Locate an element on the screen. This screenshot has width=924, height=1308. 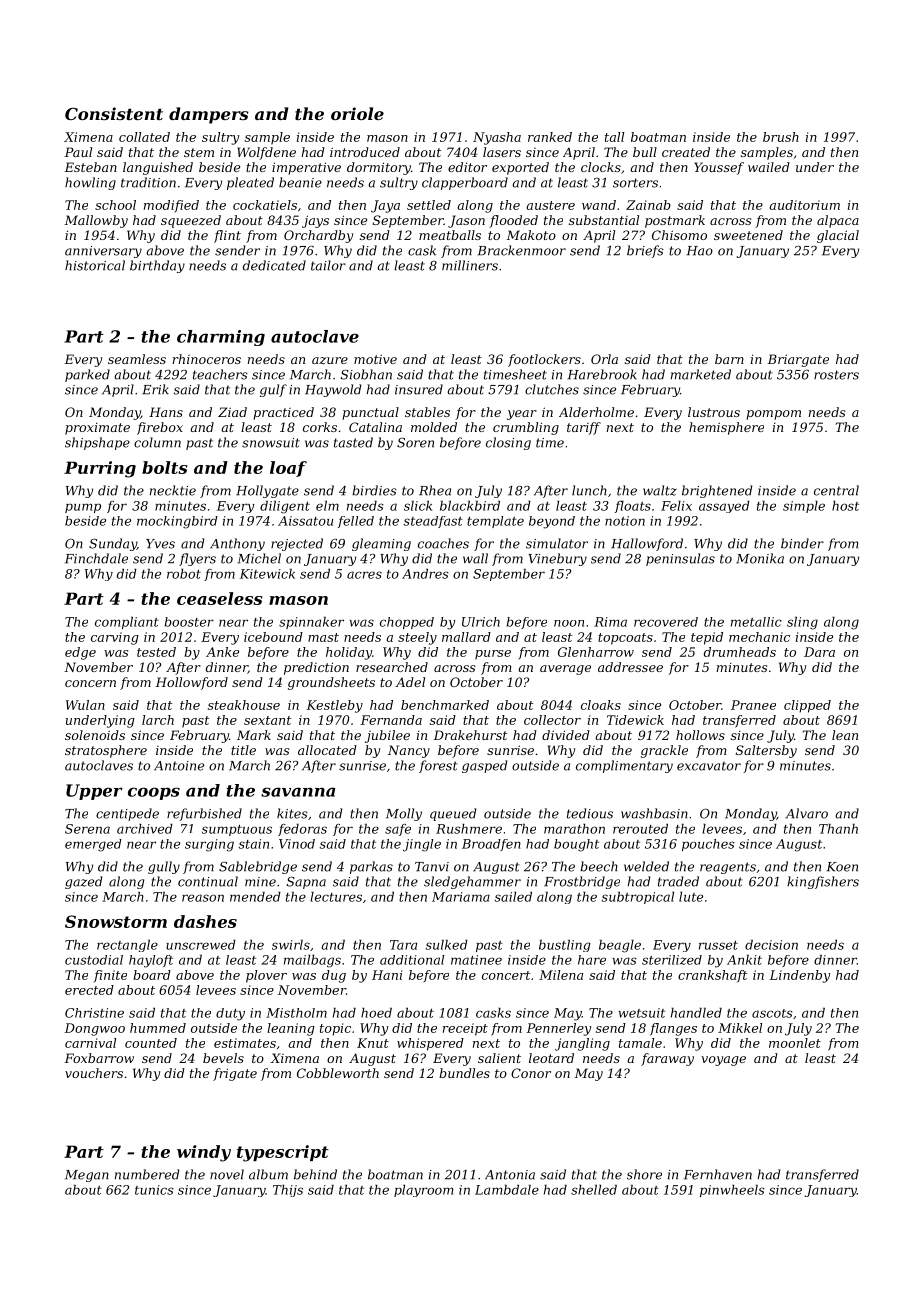
tunics is located at coordinates (154, 1190).
